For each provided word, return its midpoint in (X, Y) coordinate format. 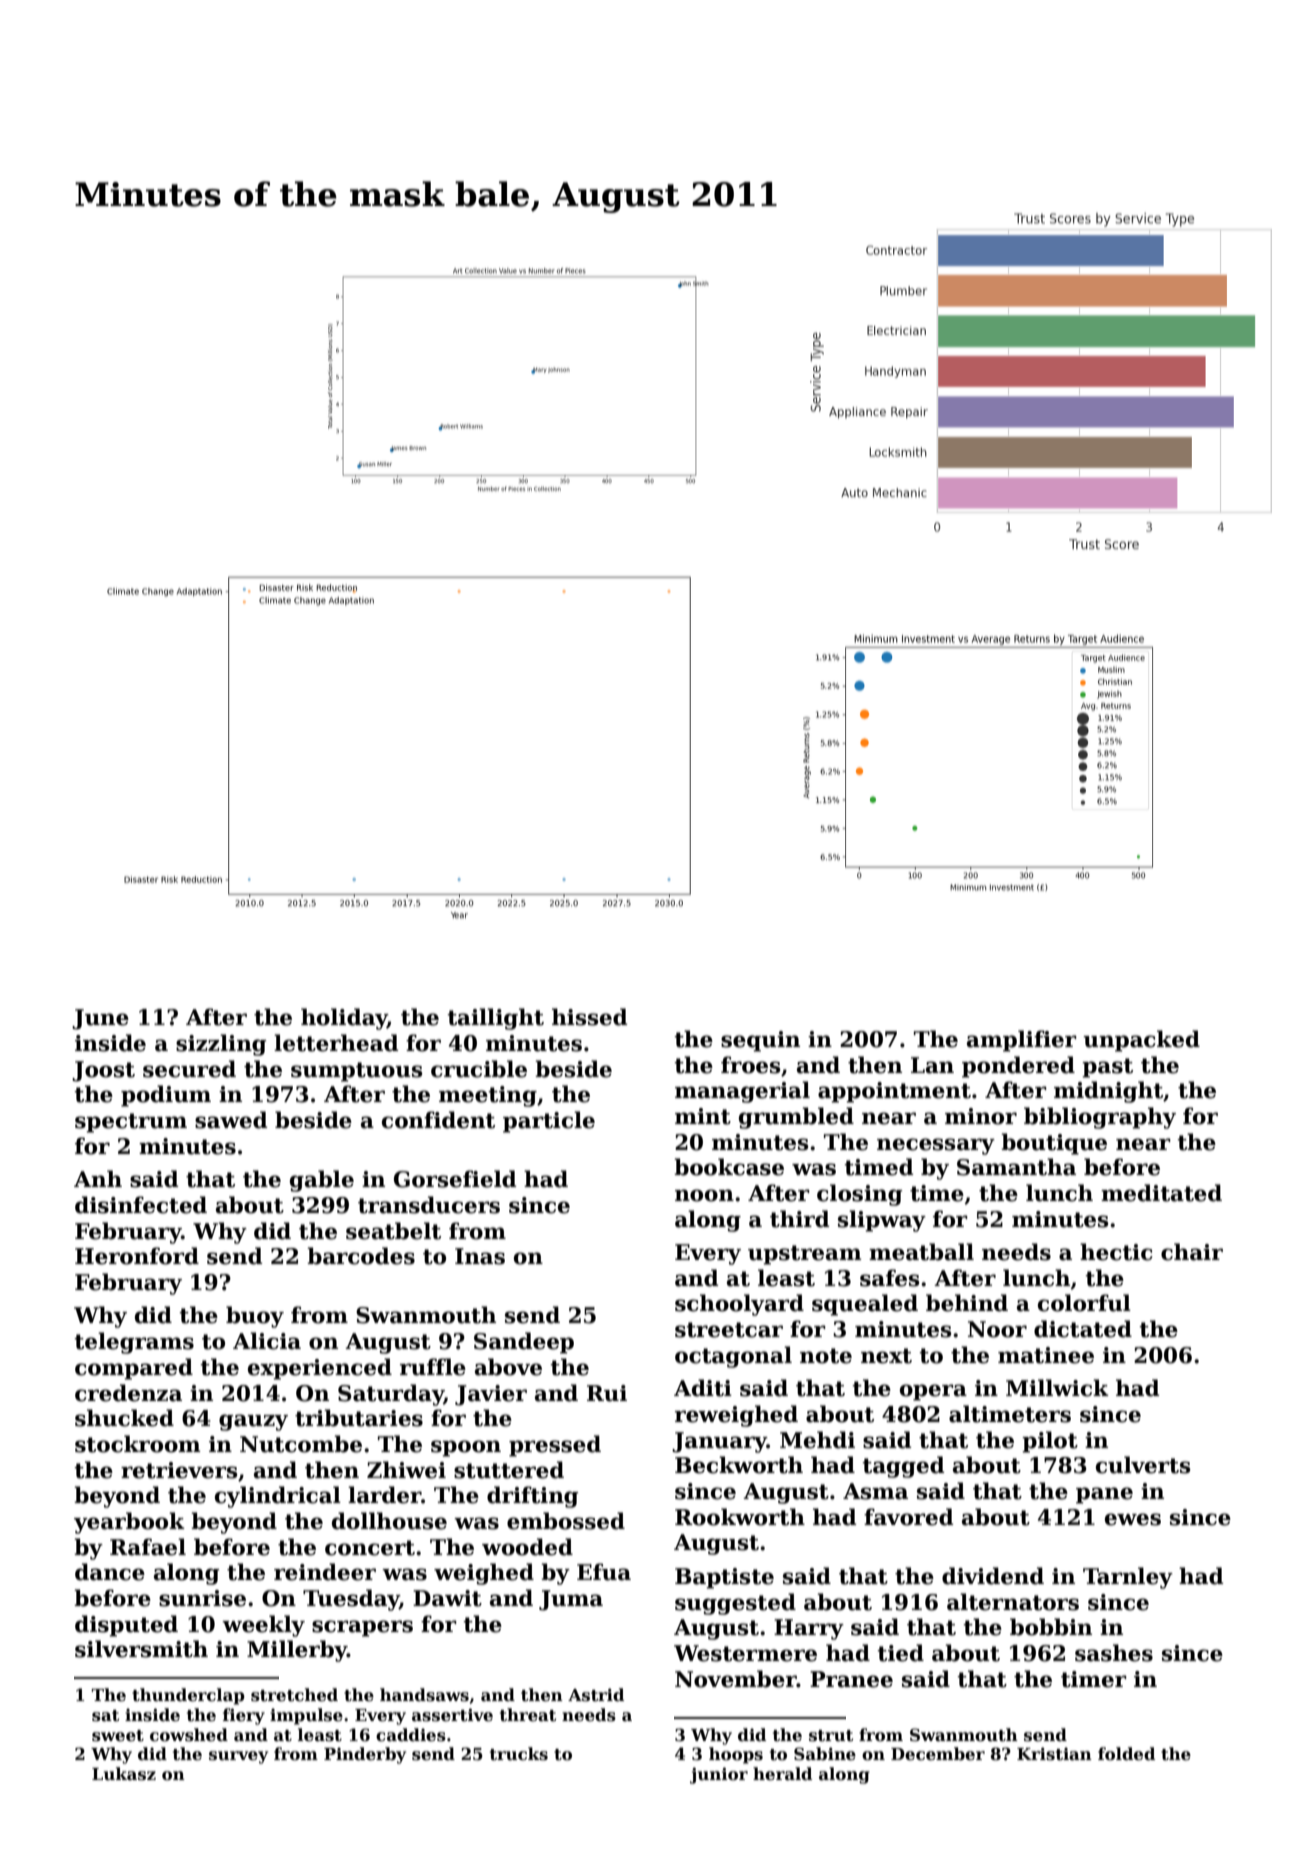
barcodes (361, 1256)
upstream (805, 1255)
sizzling (221, 1045)
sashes (1114, 1653)
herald (782, 1774)
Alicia (267, 1341)
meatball (921, 1252)
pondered (1018, 1067)
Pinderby (365, 1755)
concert (370, 1548)
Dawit (447, 1598)
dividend (993, 1576)
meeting (488, 1096)
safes (889, 1278)
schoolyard (739, 1305)
